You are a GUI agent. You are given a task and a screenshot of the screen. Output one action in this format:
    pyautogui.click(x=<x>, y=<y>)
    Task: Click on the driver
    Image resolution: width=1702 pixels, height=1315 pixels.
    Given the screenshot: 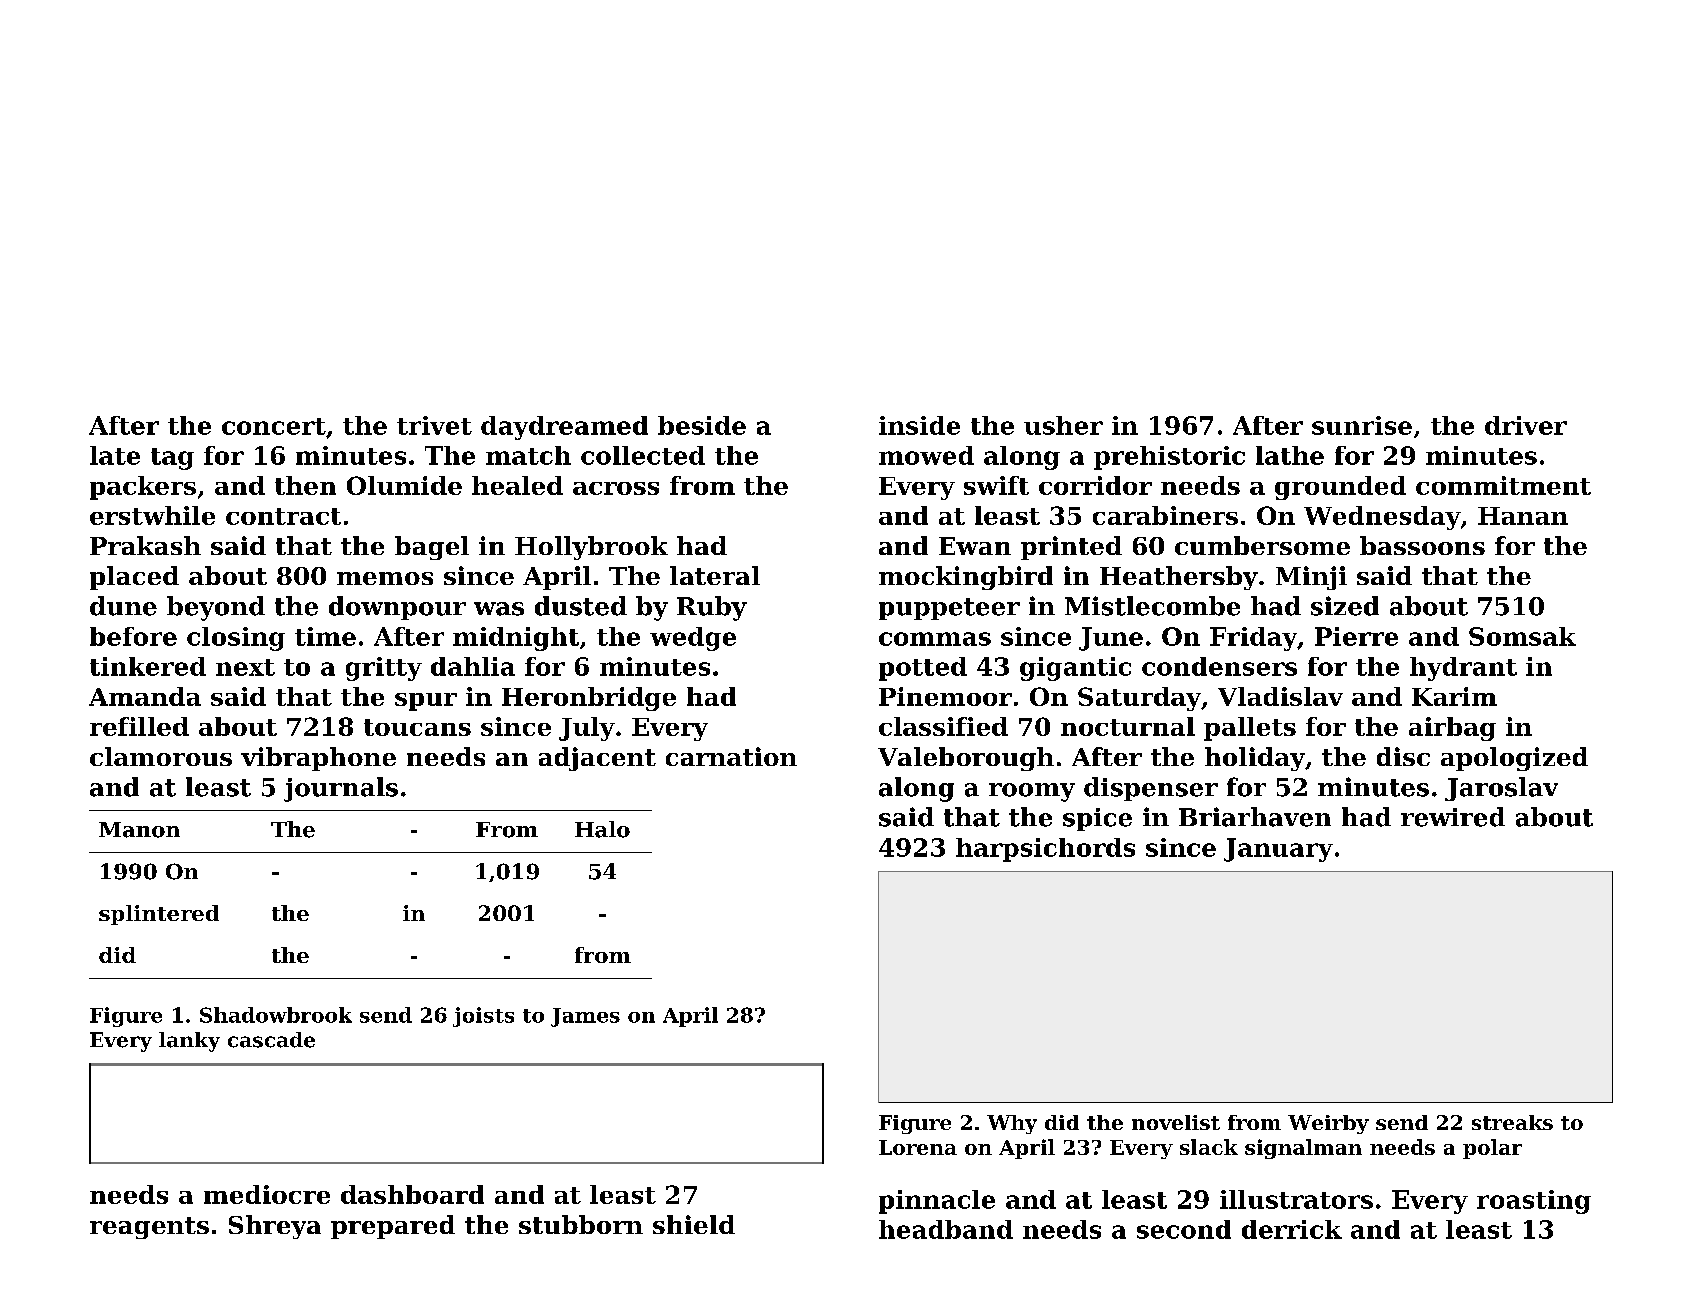 What is the action you would take?
    pyautogui.click(x=1526, y=425)
